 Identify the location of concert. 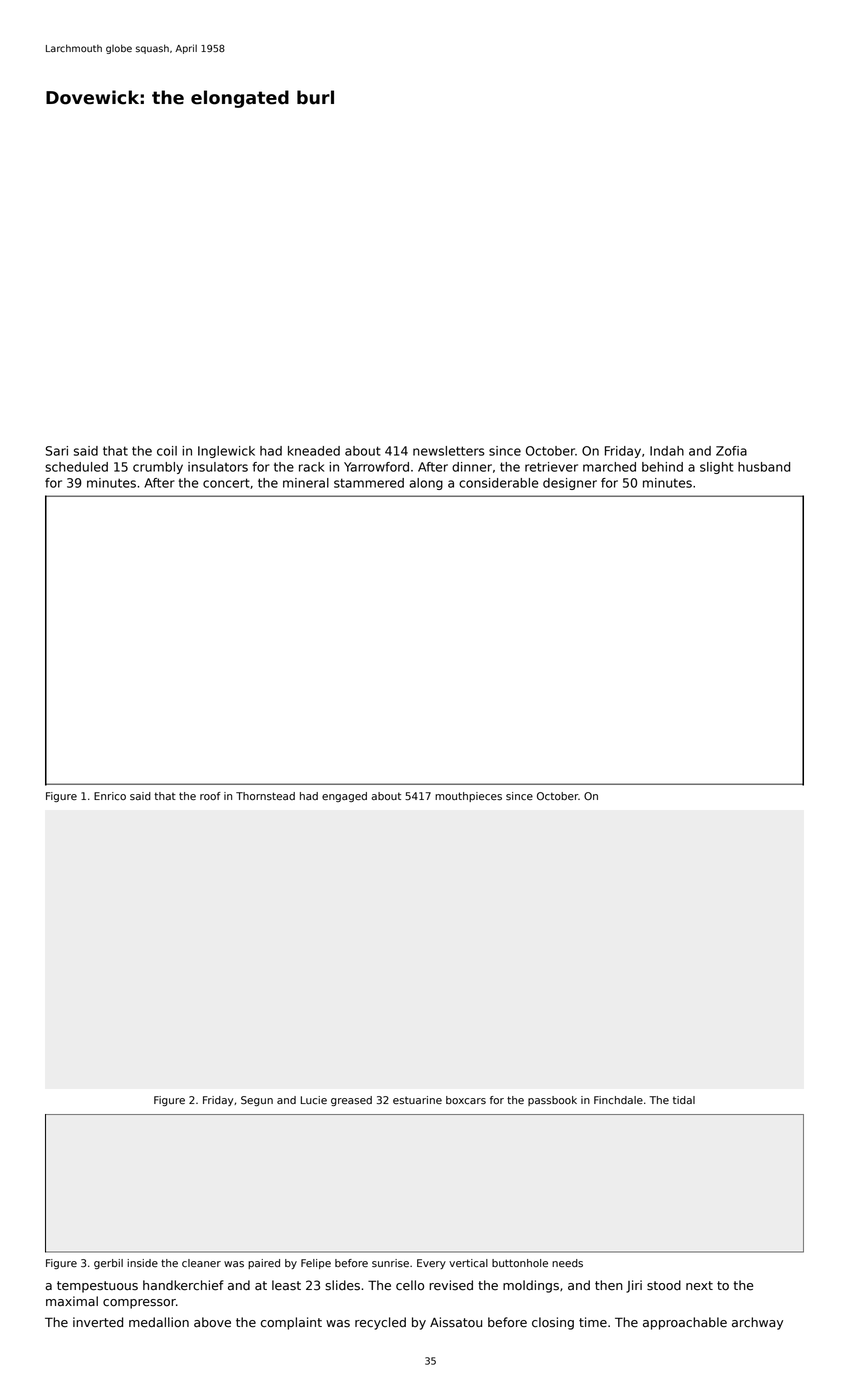
(226, 483).
